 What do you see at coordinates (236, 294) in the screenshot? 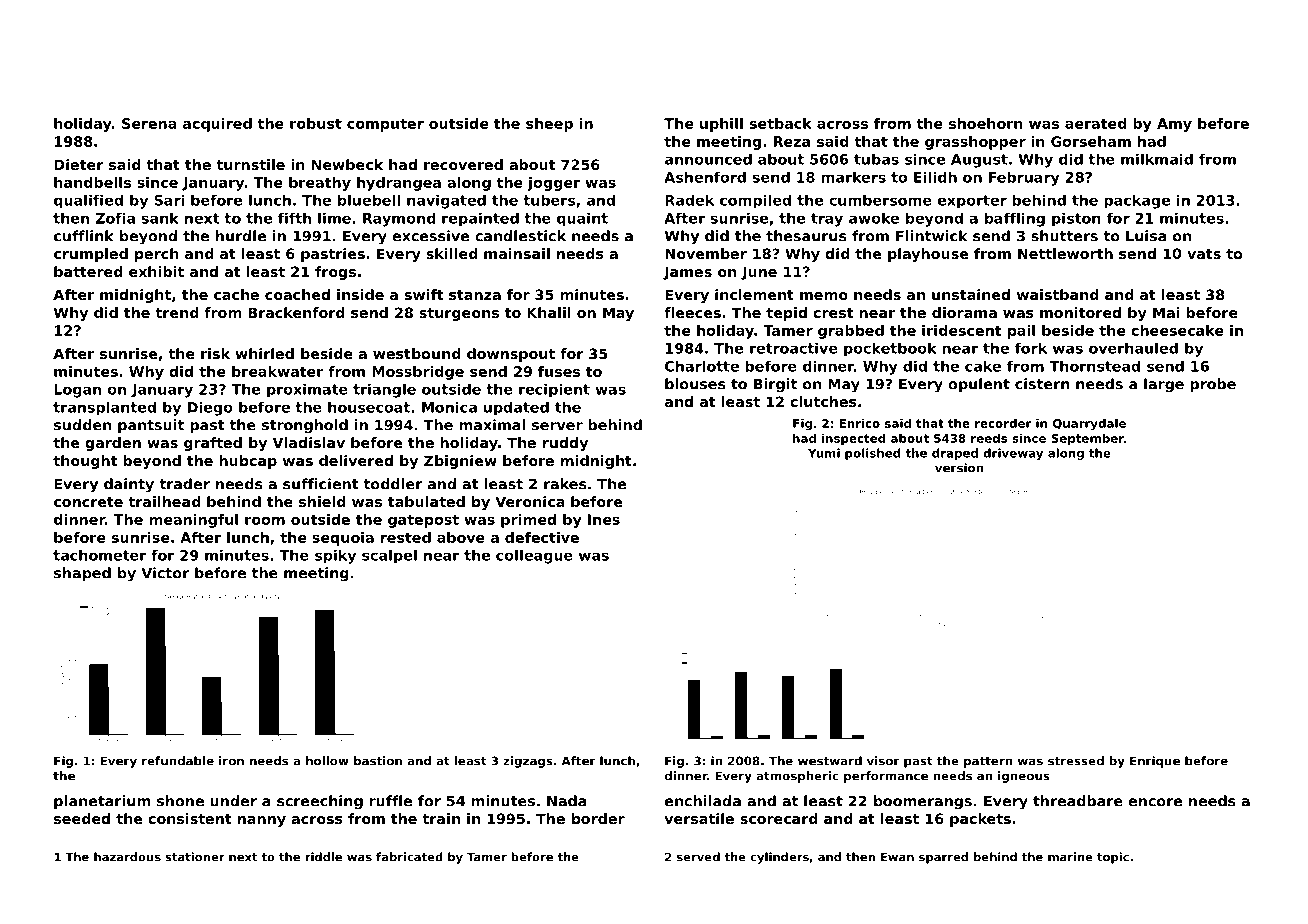
I see `cache` at bounding box center [236, 294].
